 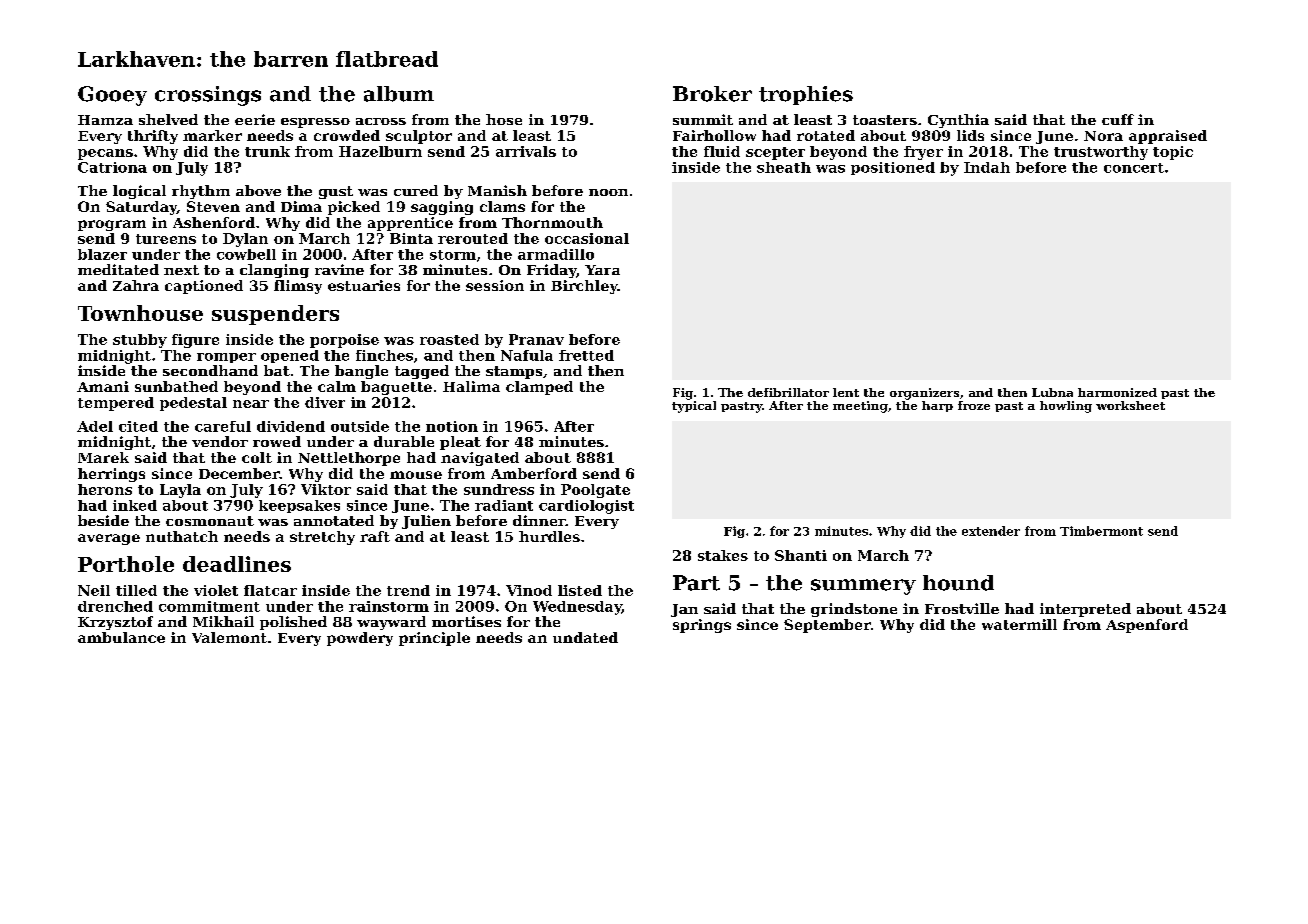 What do you see at coordinates (229, 637) in the screenshot?
I see `Valemont` at bounding box center [229, 637].
